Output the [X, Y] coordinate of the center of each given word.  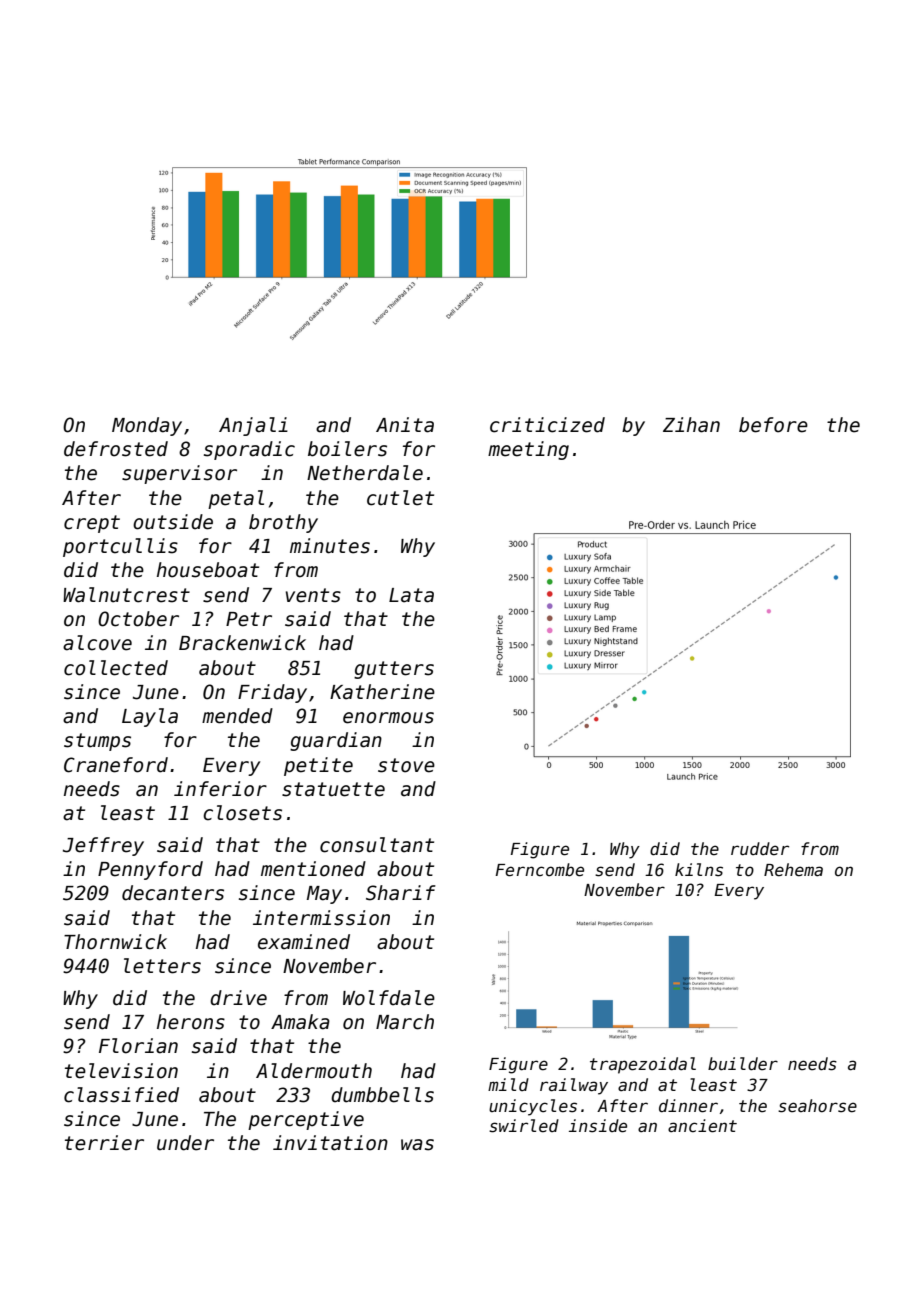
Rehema [793, 870]
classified [121, 1095]
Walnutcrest [126, 595]
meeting [528, 450]
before [773, 425]
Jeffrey [103, 846]
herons [191, 1022]
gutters [394, 670]
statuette [333, 789]
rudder [760, 849]
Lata [411, 595]
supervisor [179, 474]
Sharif [401, 893]
